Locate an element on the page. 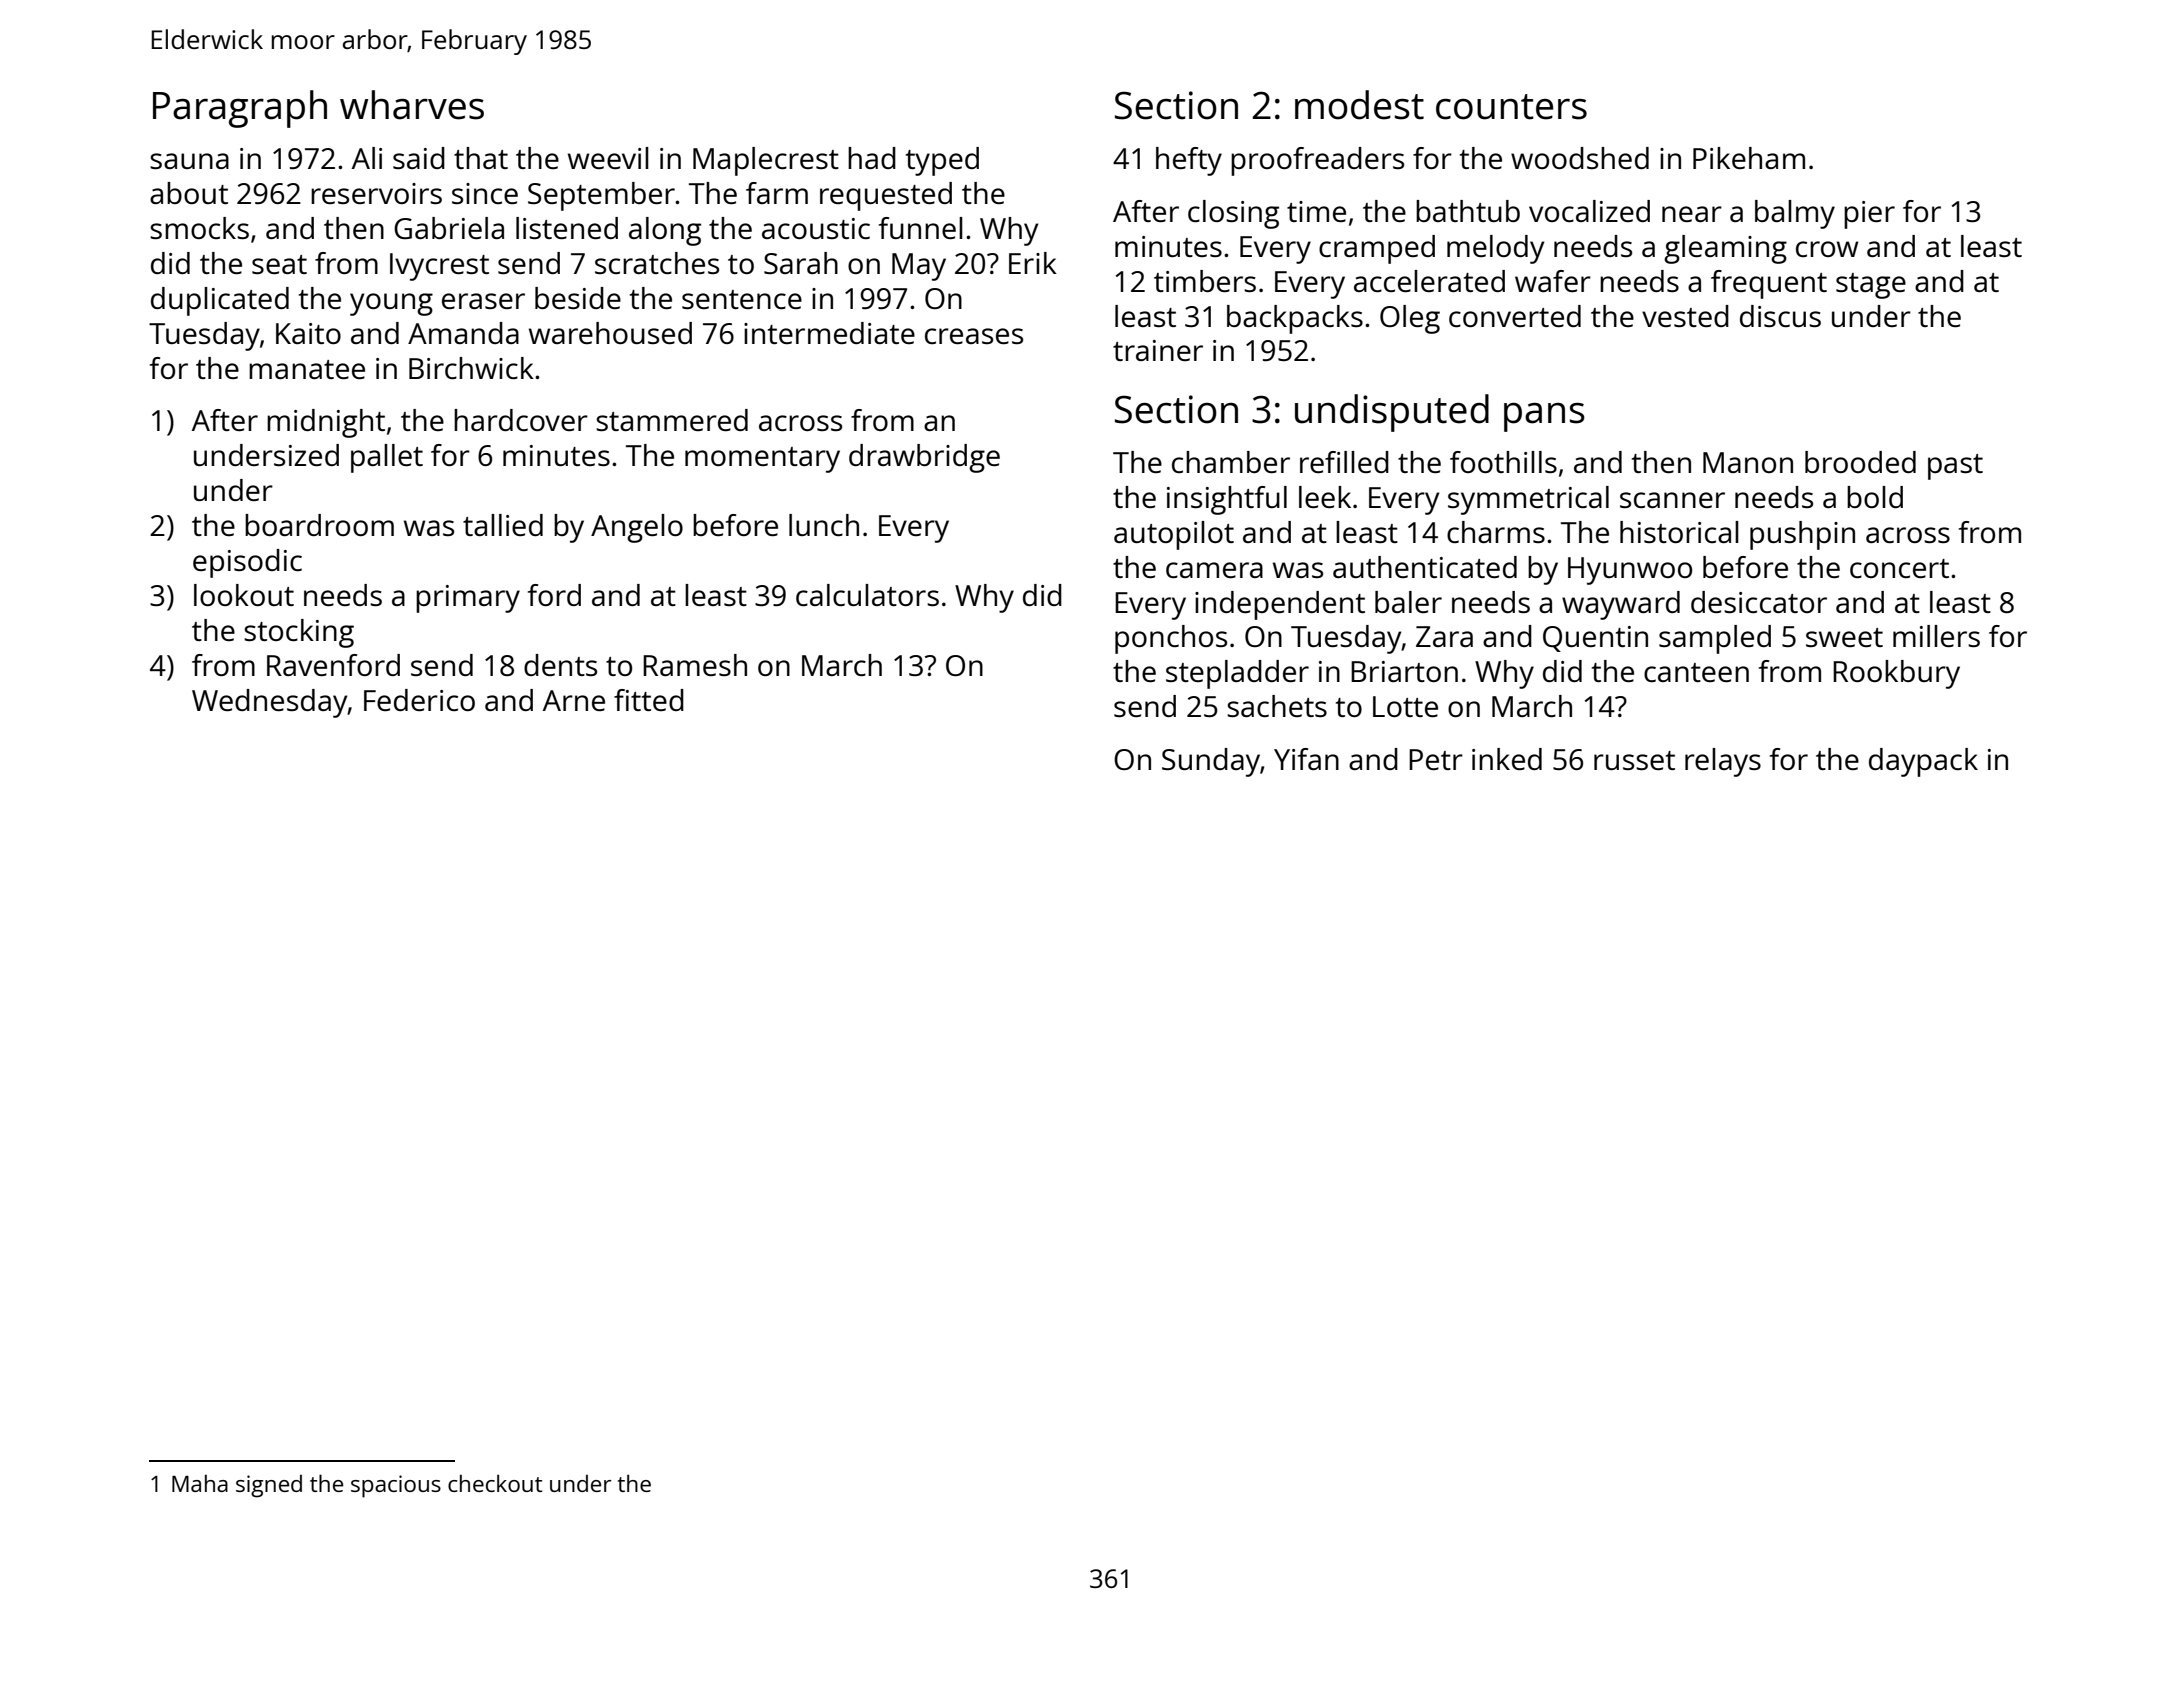 The width and height of the image is (2178, 1683). signed is located at coordinates (269, 1486).
